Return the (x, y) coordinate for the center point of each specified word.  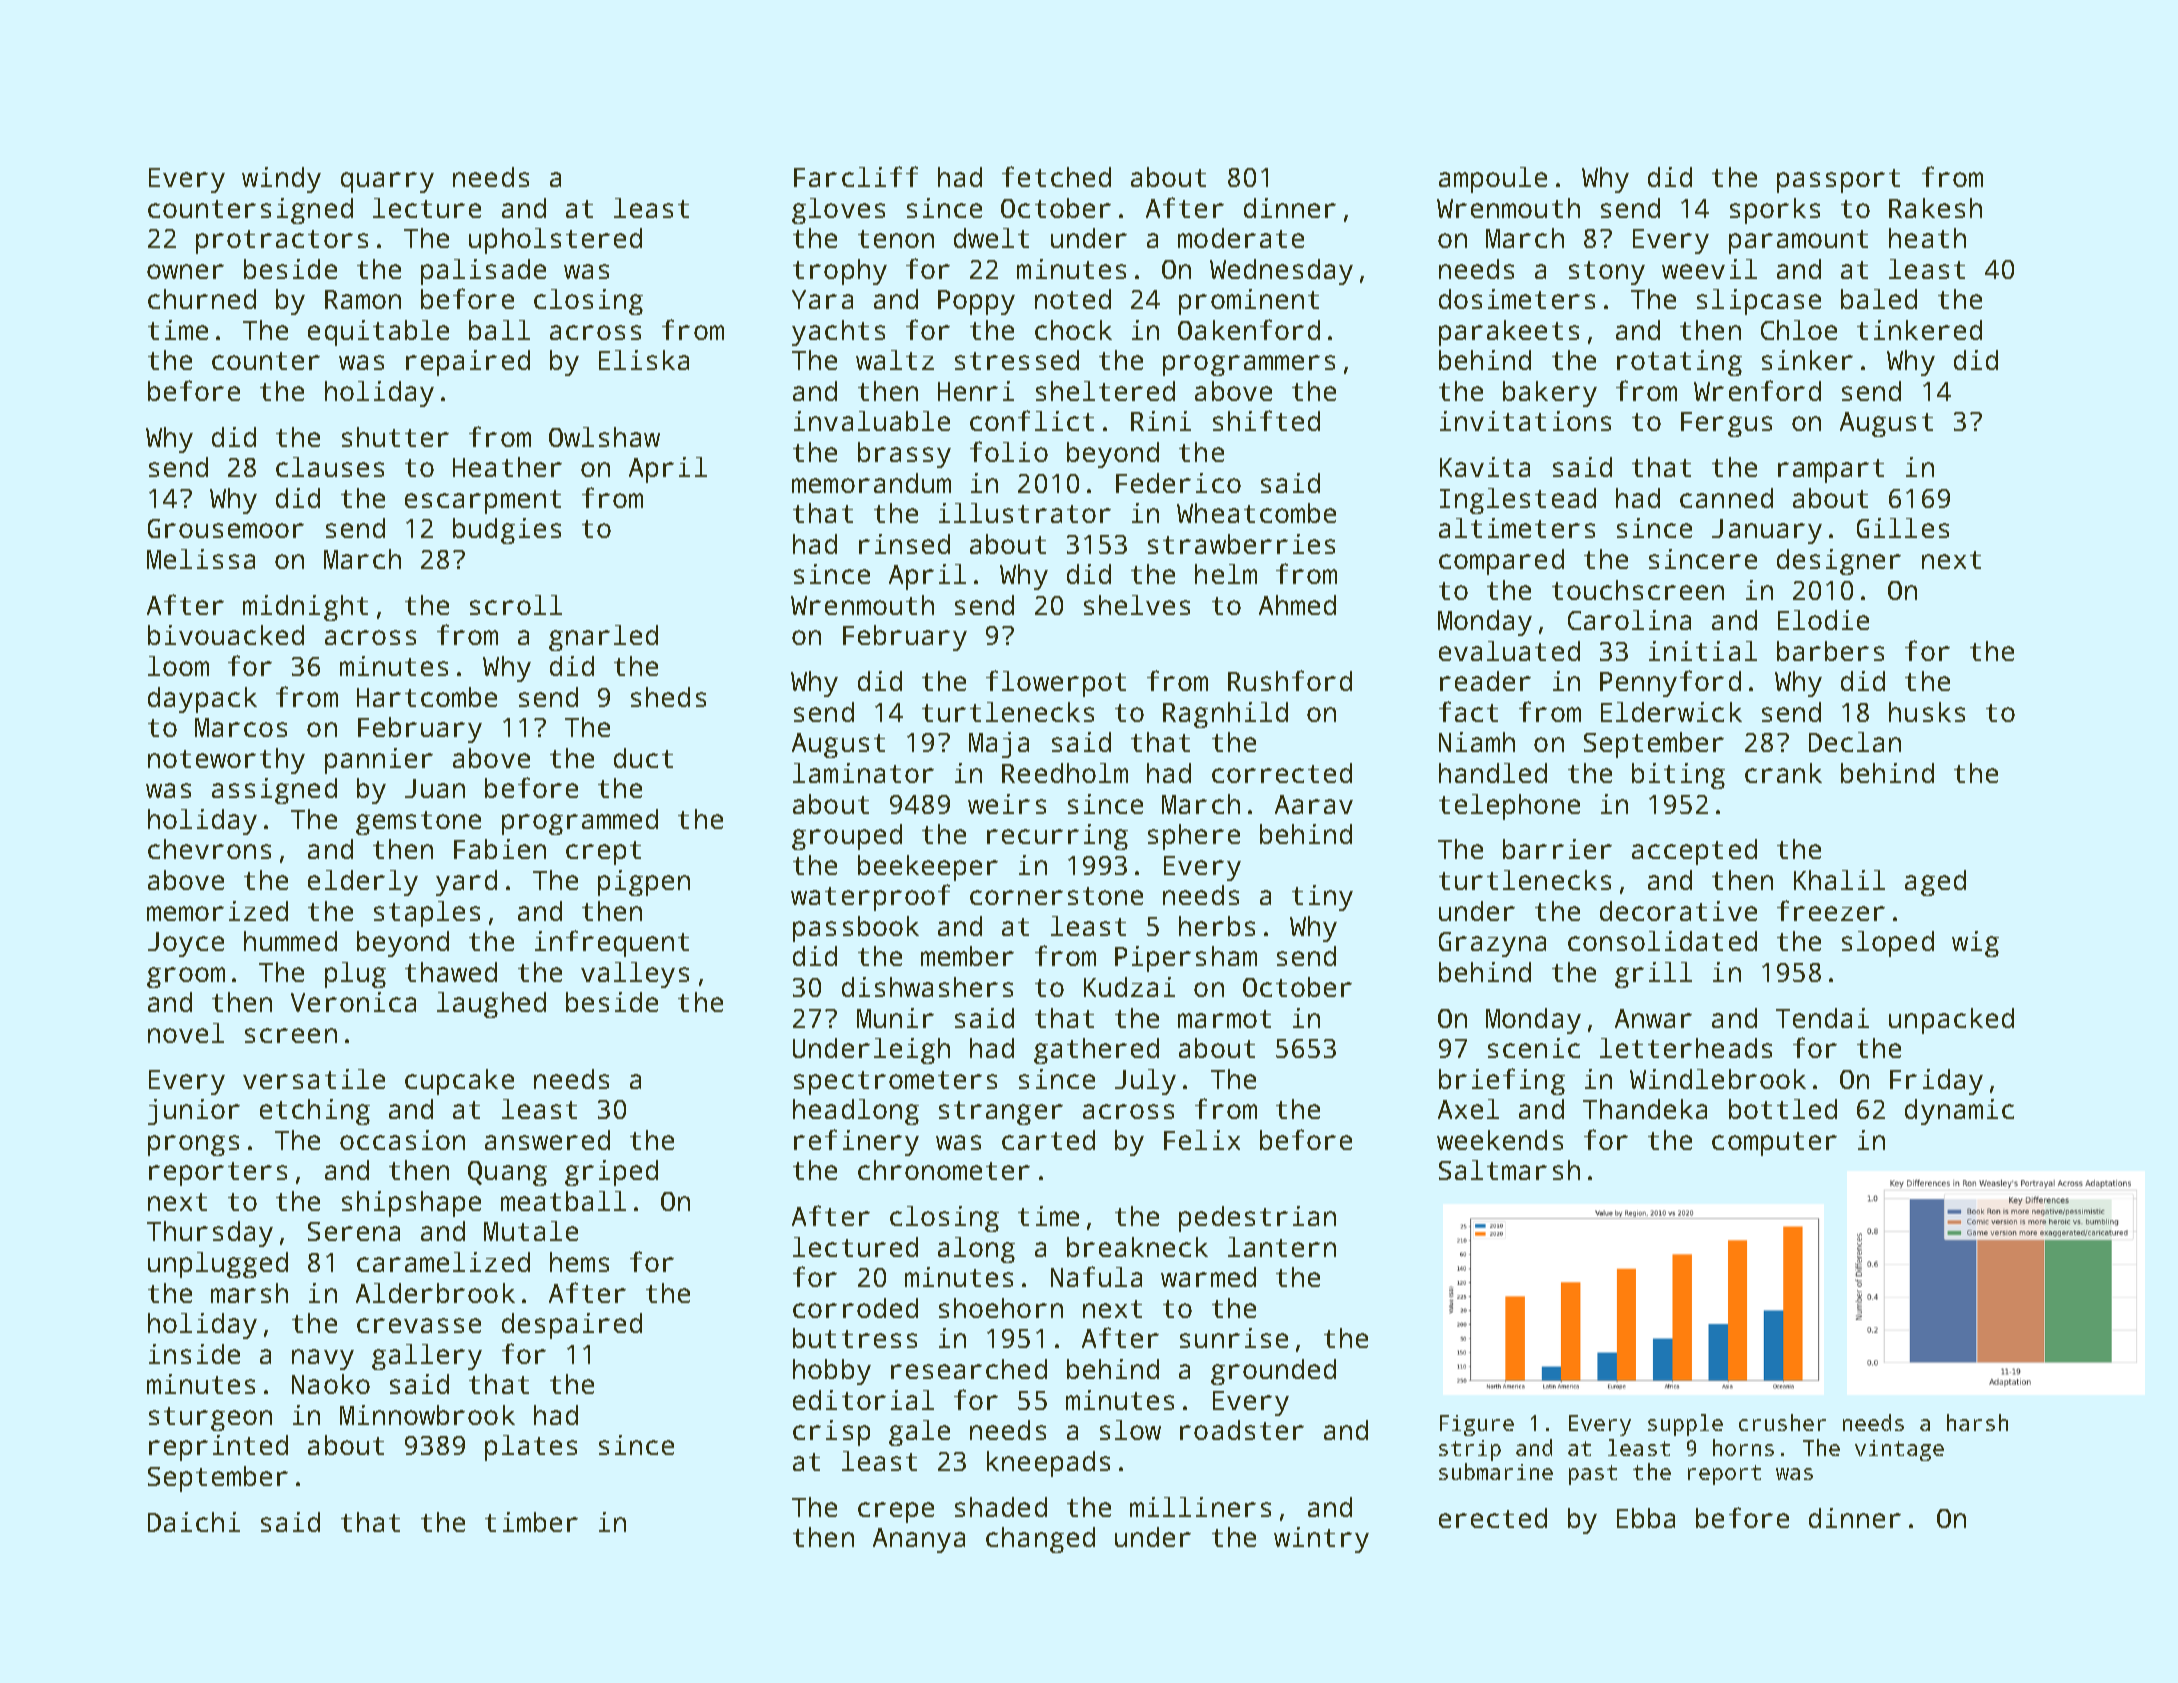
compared (1501, 562)
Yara (822, 299)
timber (531, 1522)
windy (281, 180)
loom (178, 666)
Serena (354, 1231)
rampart (1831, 471)
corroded (855, 1308)
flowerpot (1056, 683)
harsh (1977, 1422)
